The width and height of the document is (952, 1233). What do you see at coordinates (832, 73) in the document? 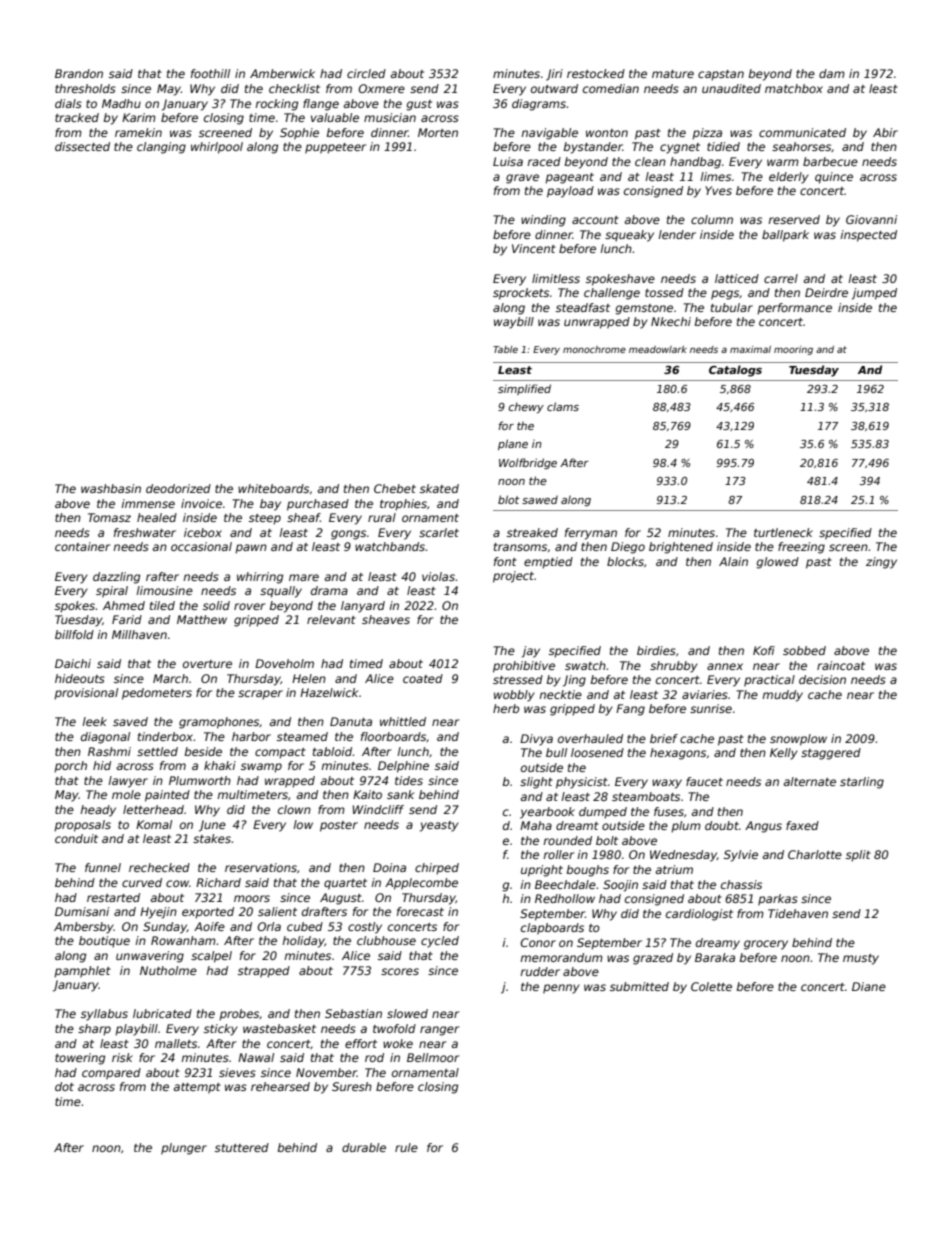
I see `dam` at bounding box center [832, 73].
